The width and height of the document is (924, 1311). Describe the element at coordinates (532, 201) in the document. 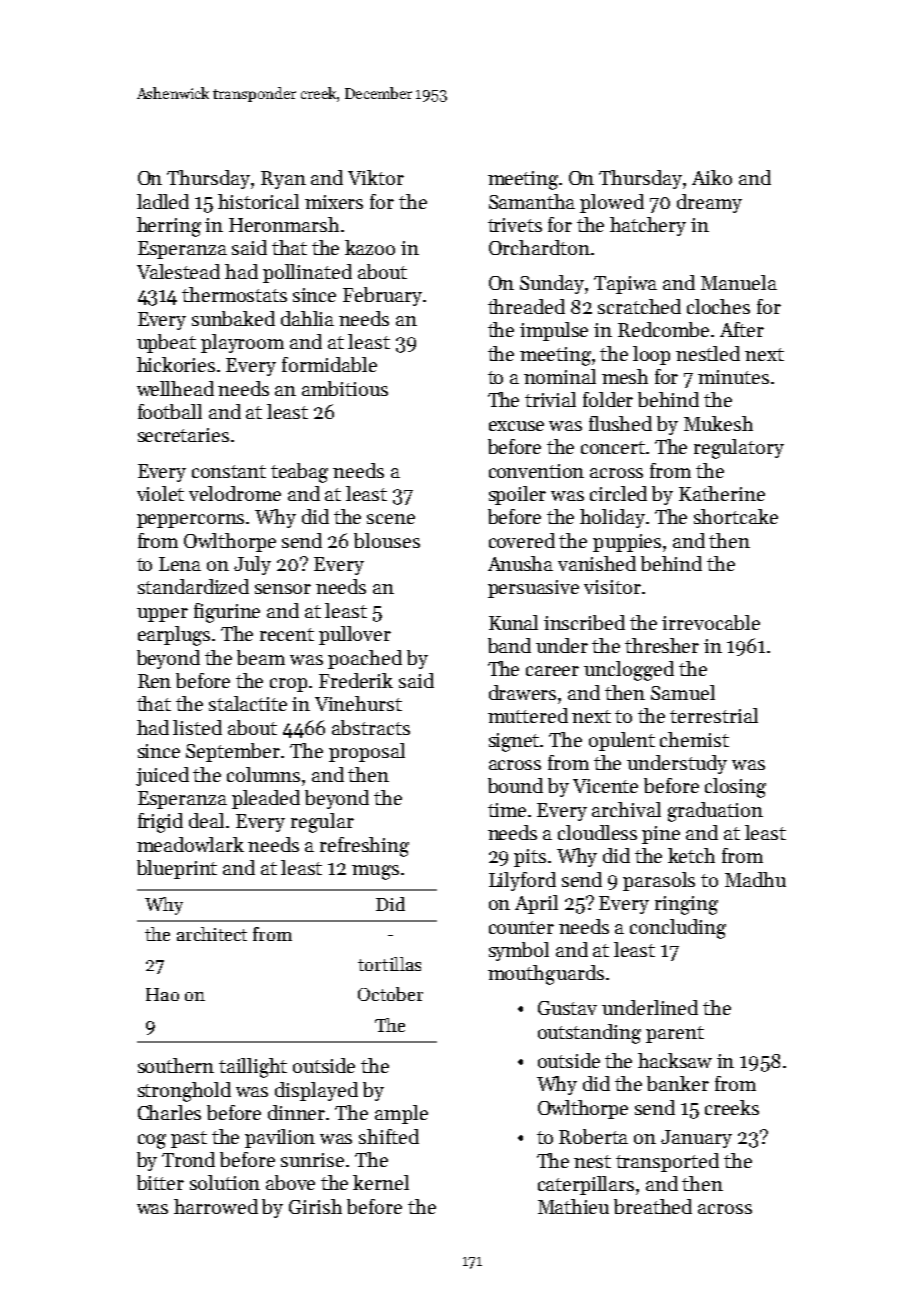

I see `Samantha` at that location.
